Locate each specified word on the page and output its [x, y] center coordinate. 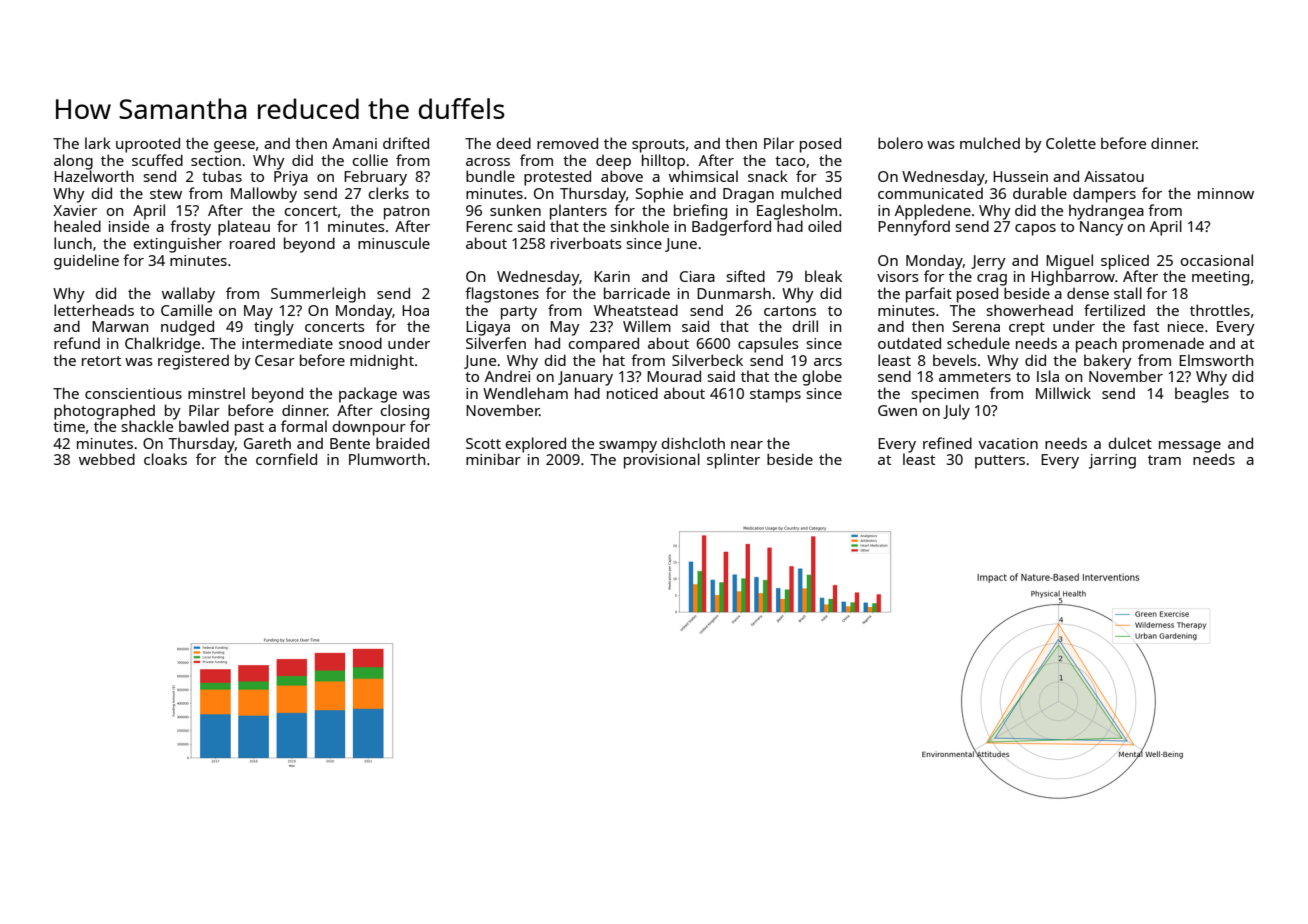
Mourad [674, 376]
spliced [1125, 262]
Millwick [1063, 393]
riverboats [586, 243]
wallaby [188, 295]
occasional [1217, 260]
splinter [733, 461]
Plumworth [387, 459]
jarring [1112, 461]
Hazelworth [94, 176]
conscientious [133, 393]
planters [578, 212]
